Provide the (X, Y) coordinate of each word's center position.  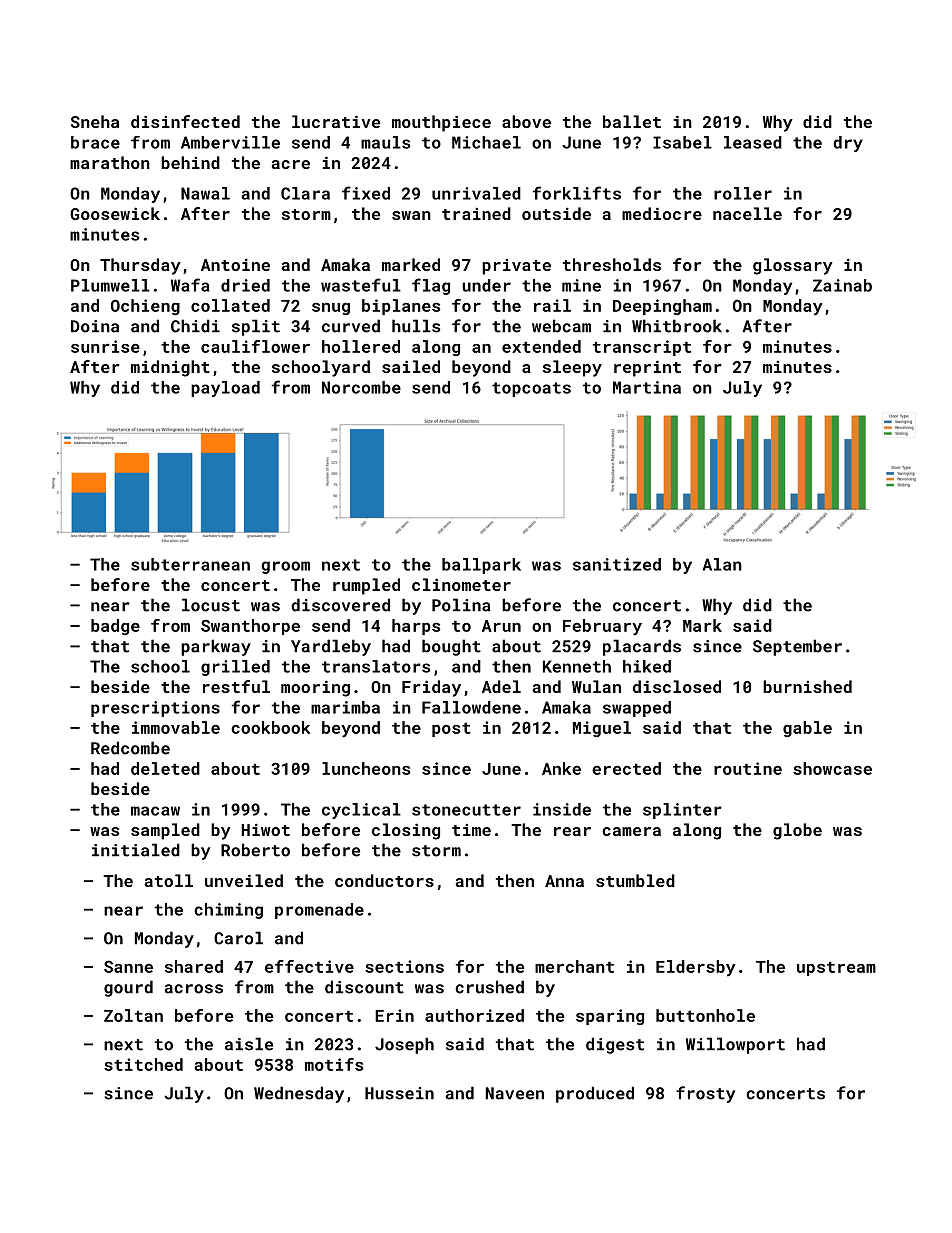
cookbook (270, 727)
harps (416, 627)
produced (595, 1094)
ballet (632, 121)
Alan (722, 564)
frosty (705, 1094)
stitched (143, 1064)
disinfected (185, 121)
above (526, 121)
